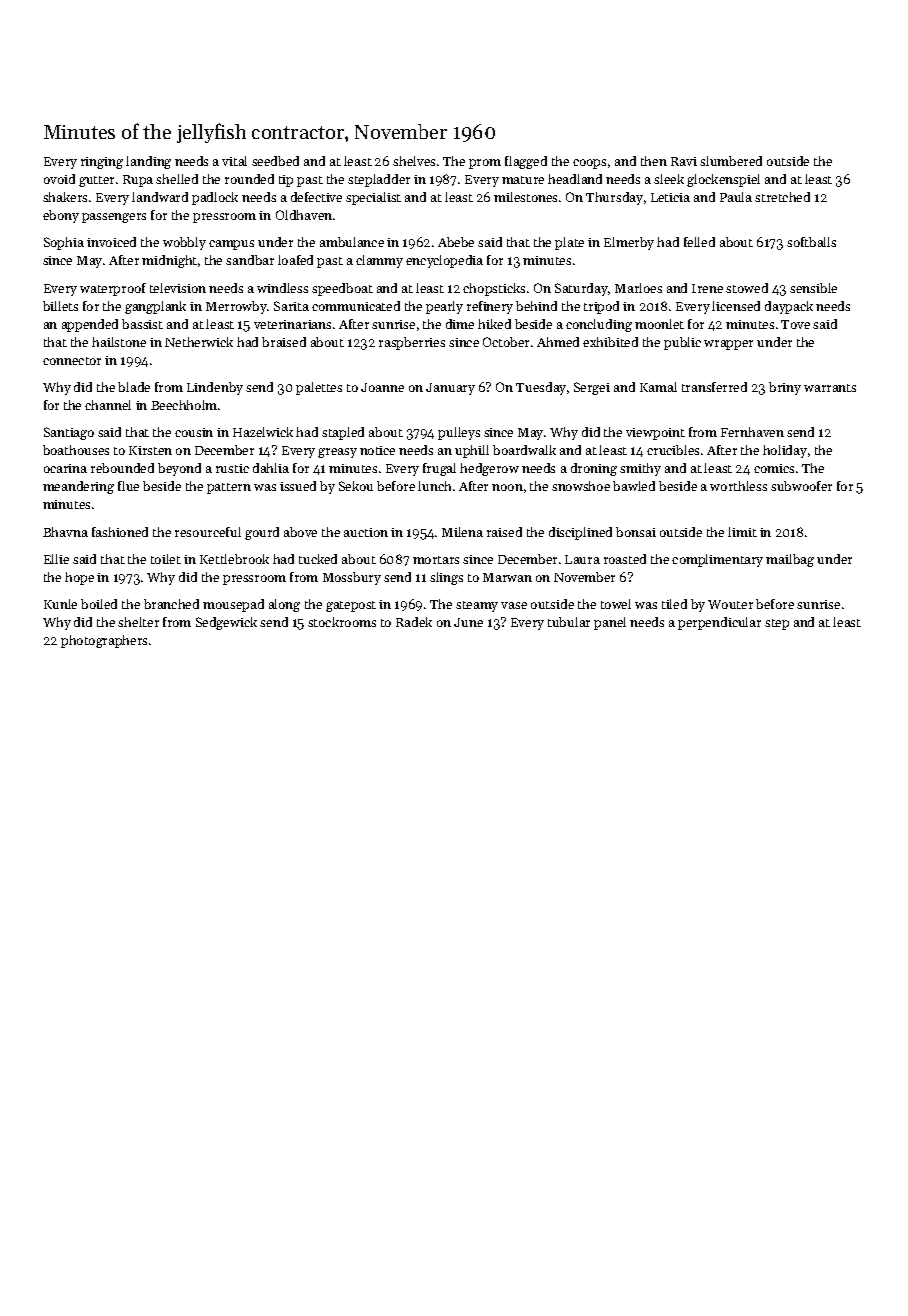 The width and height of the page is (908, 1316). What do you see at coordinates (104, 641) in the page?
I see `photographers` at bounding box center [104, 641].
